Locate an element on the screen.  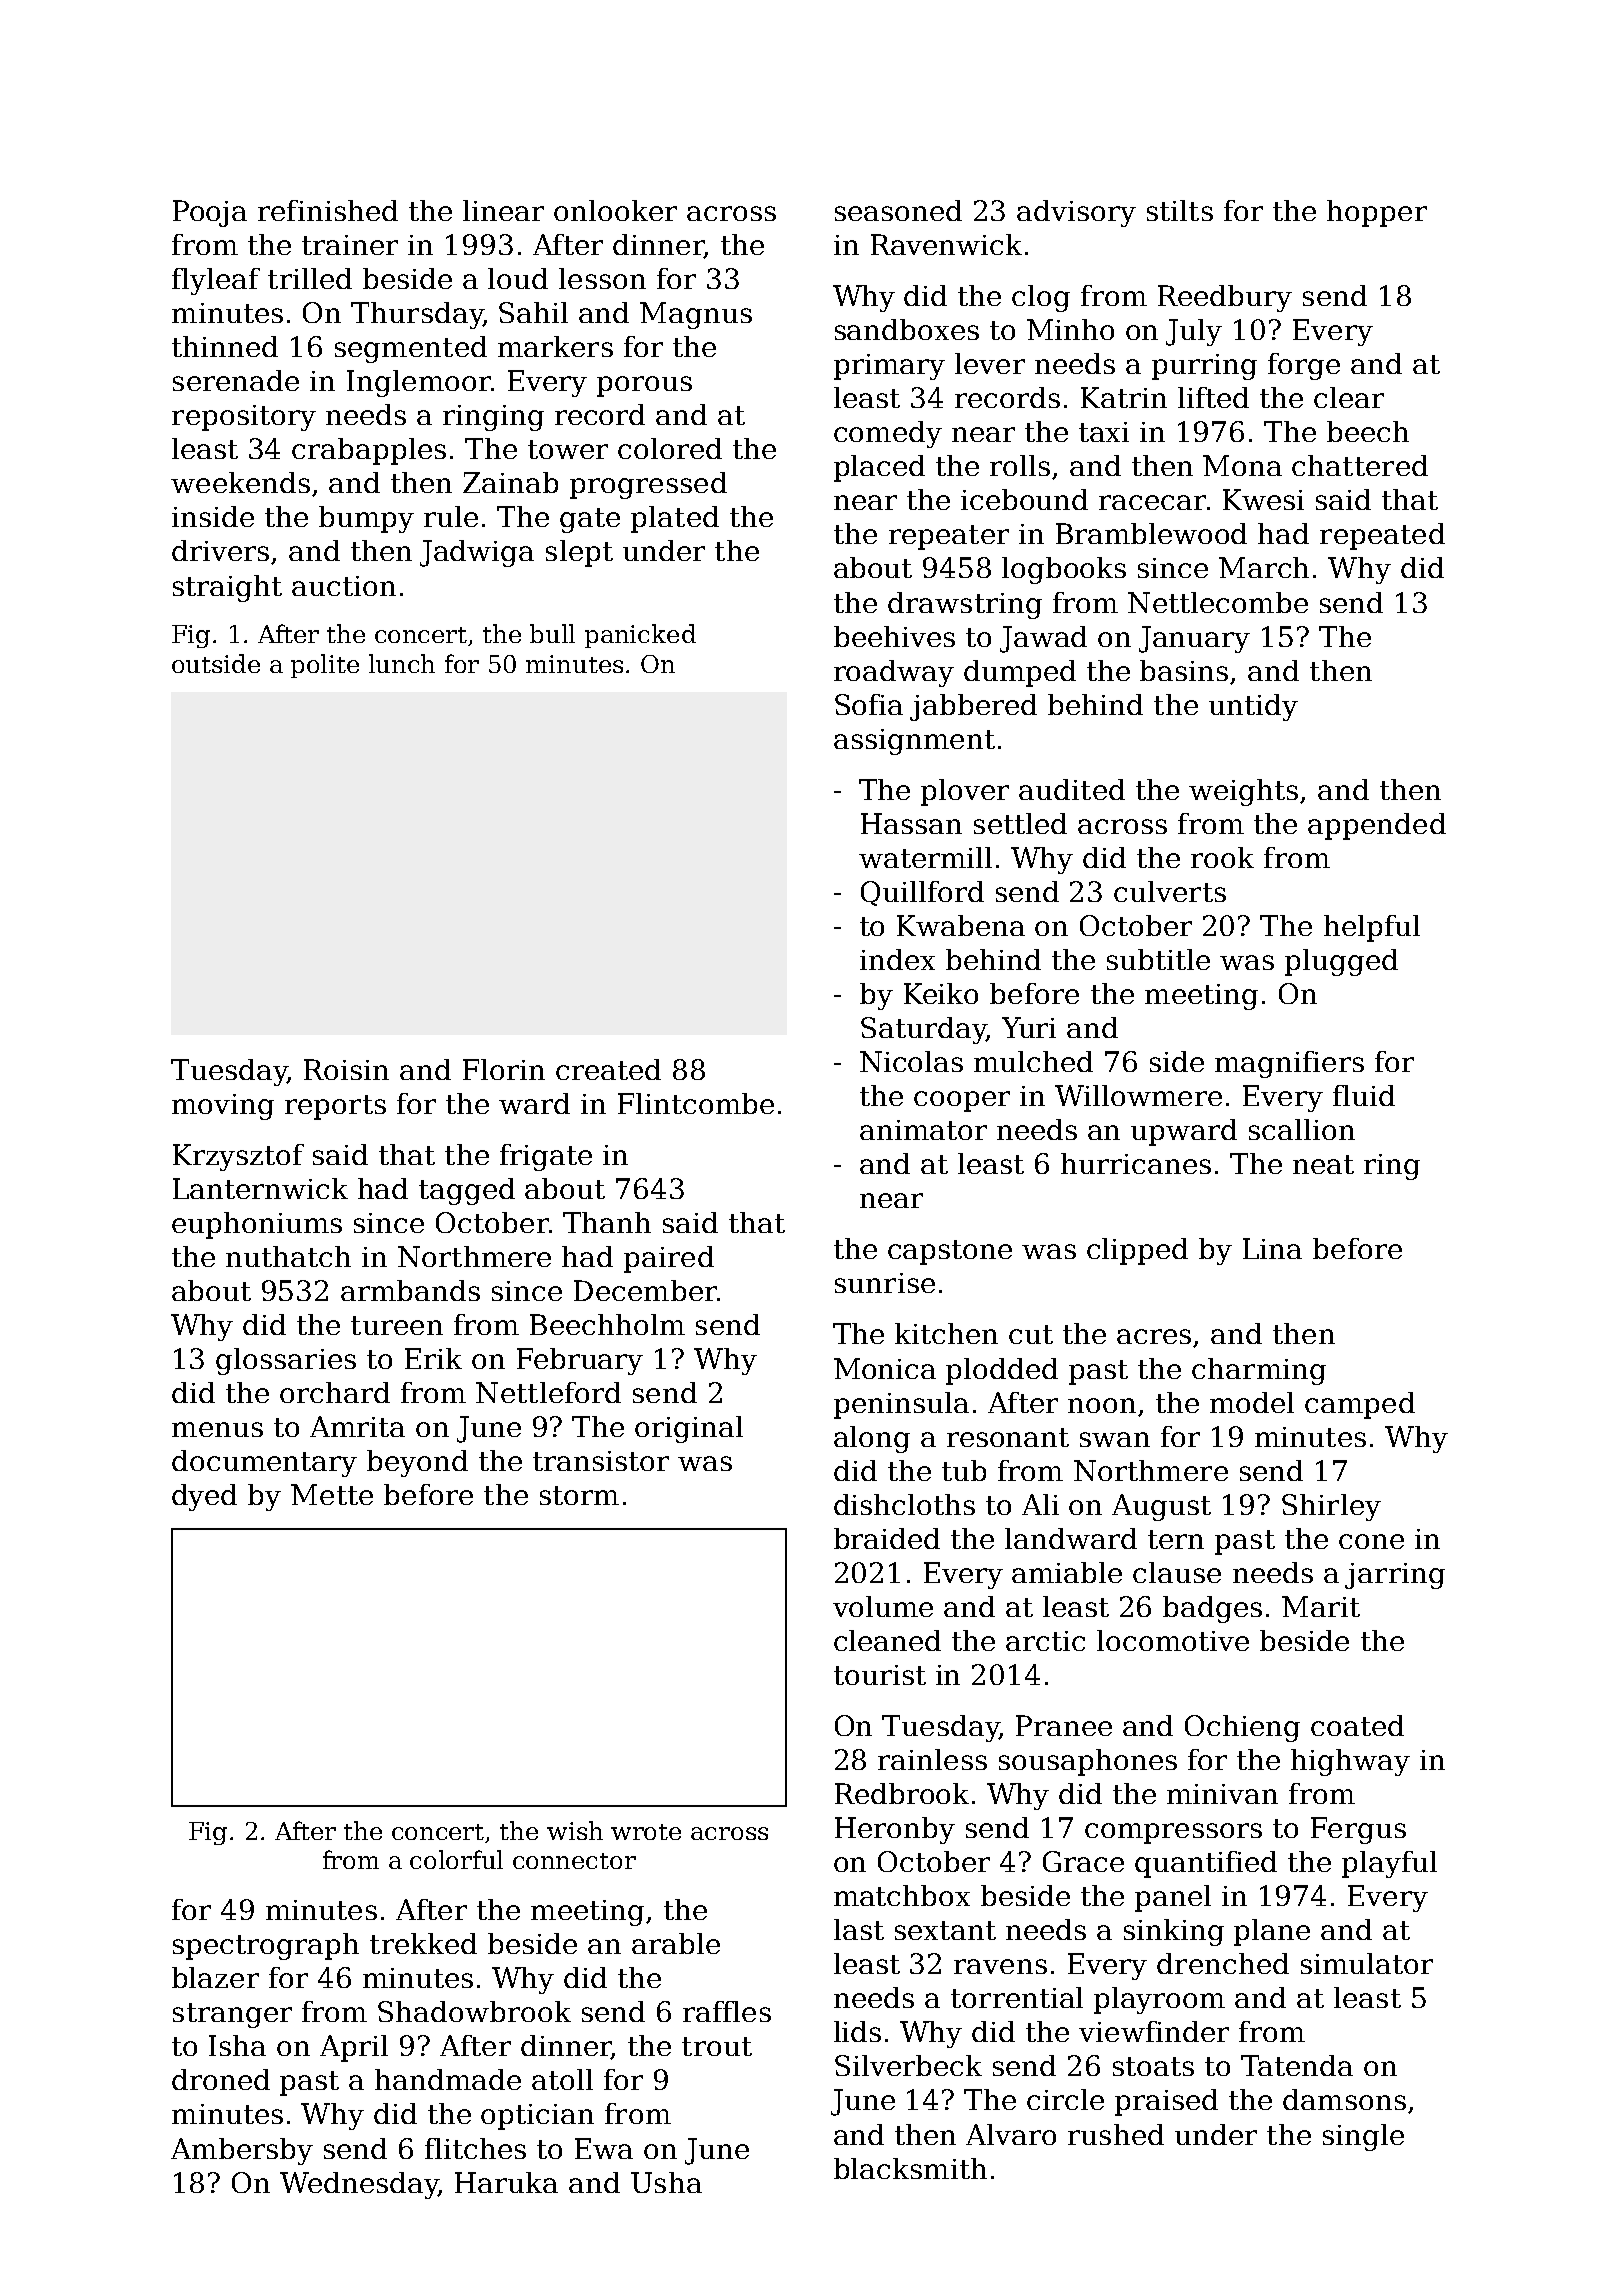
moving is located at coordinates (223, 1107).
